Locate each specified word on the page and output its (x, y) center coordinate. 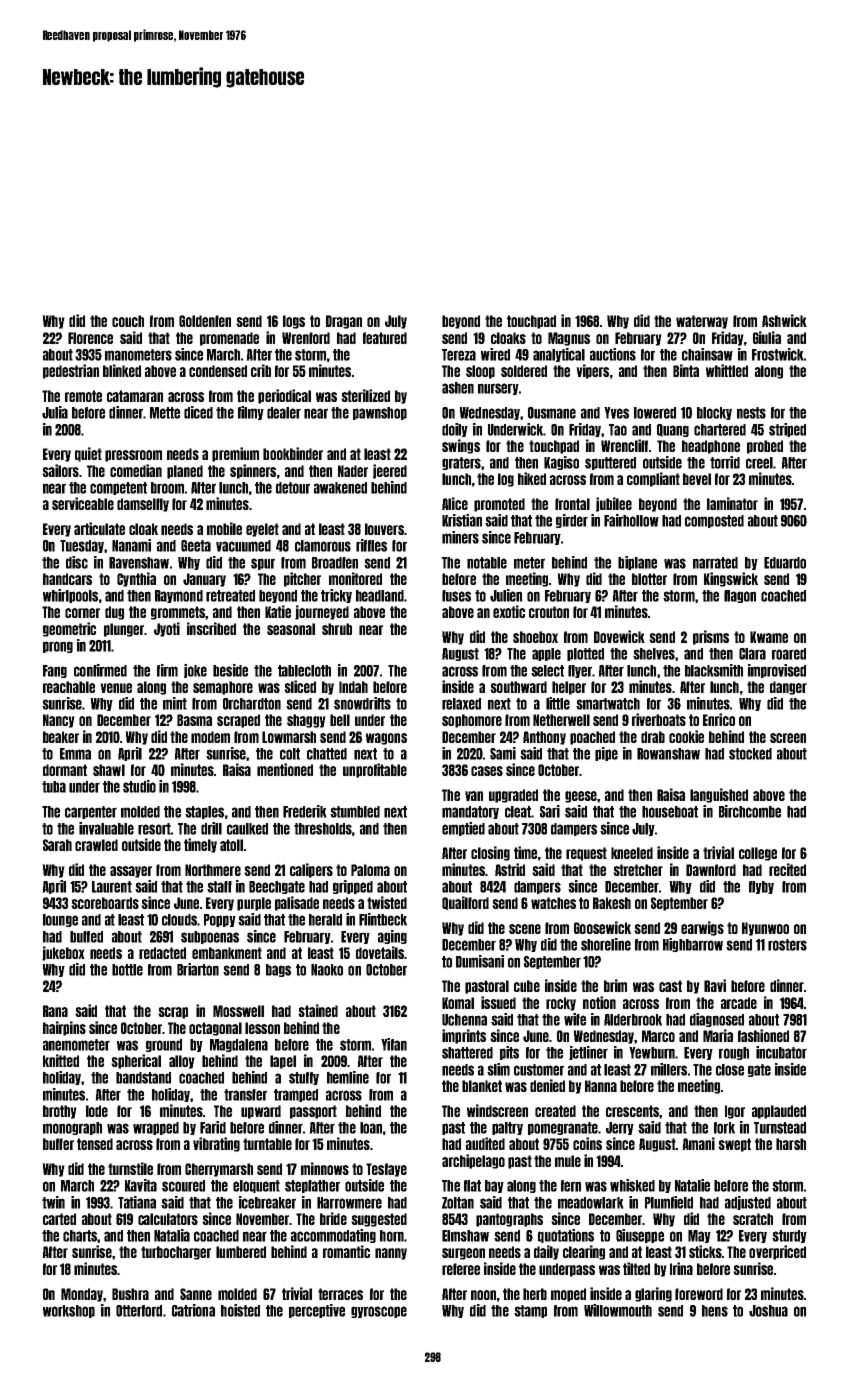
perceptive (317, 1311)
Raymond (179, 596)
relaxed (461, 704)
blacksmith (714, 670)
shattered (467, 1053)
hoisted (240, 1310)
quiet (88, 454)
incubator (781, 1052)
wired (495, 354)
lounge (60, 920)
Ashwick (784, 320)
